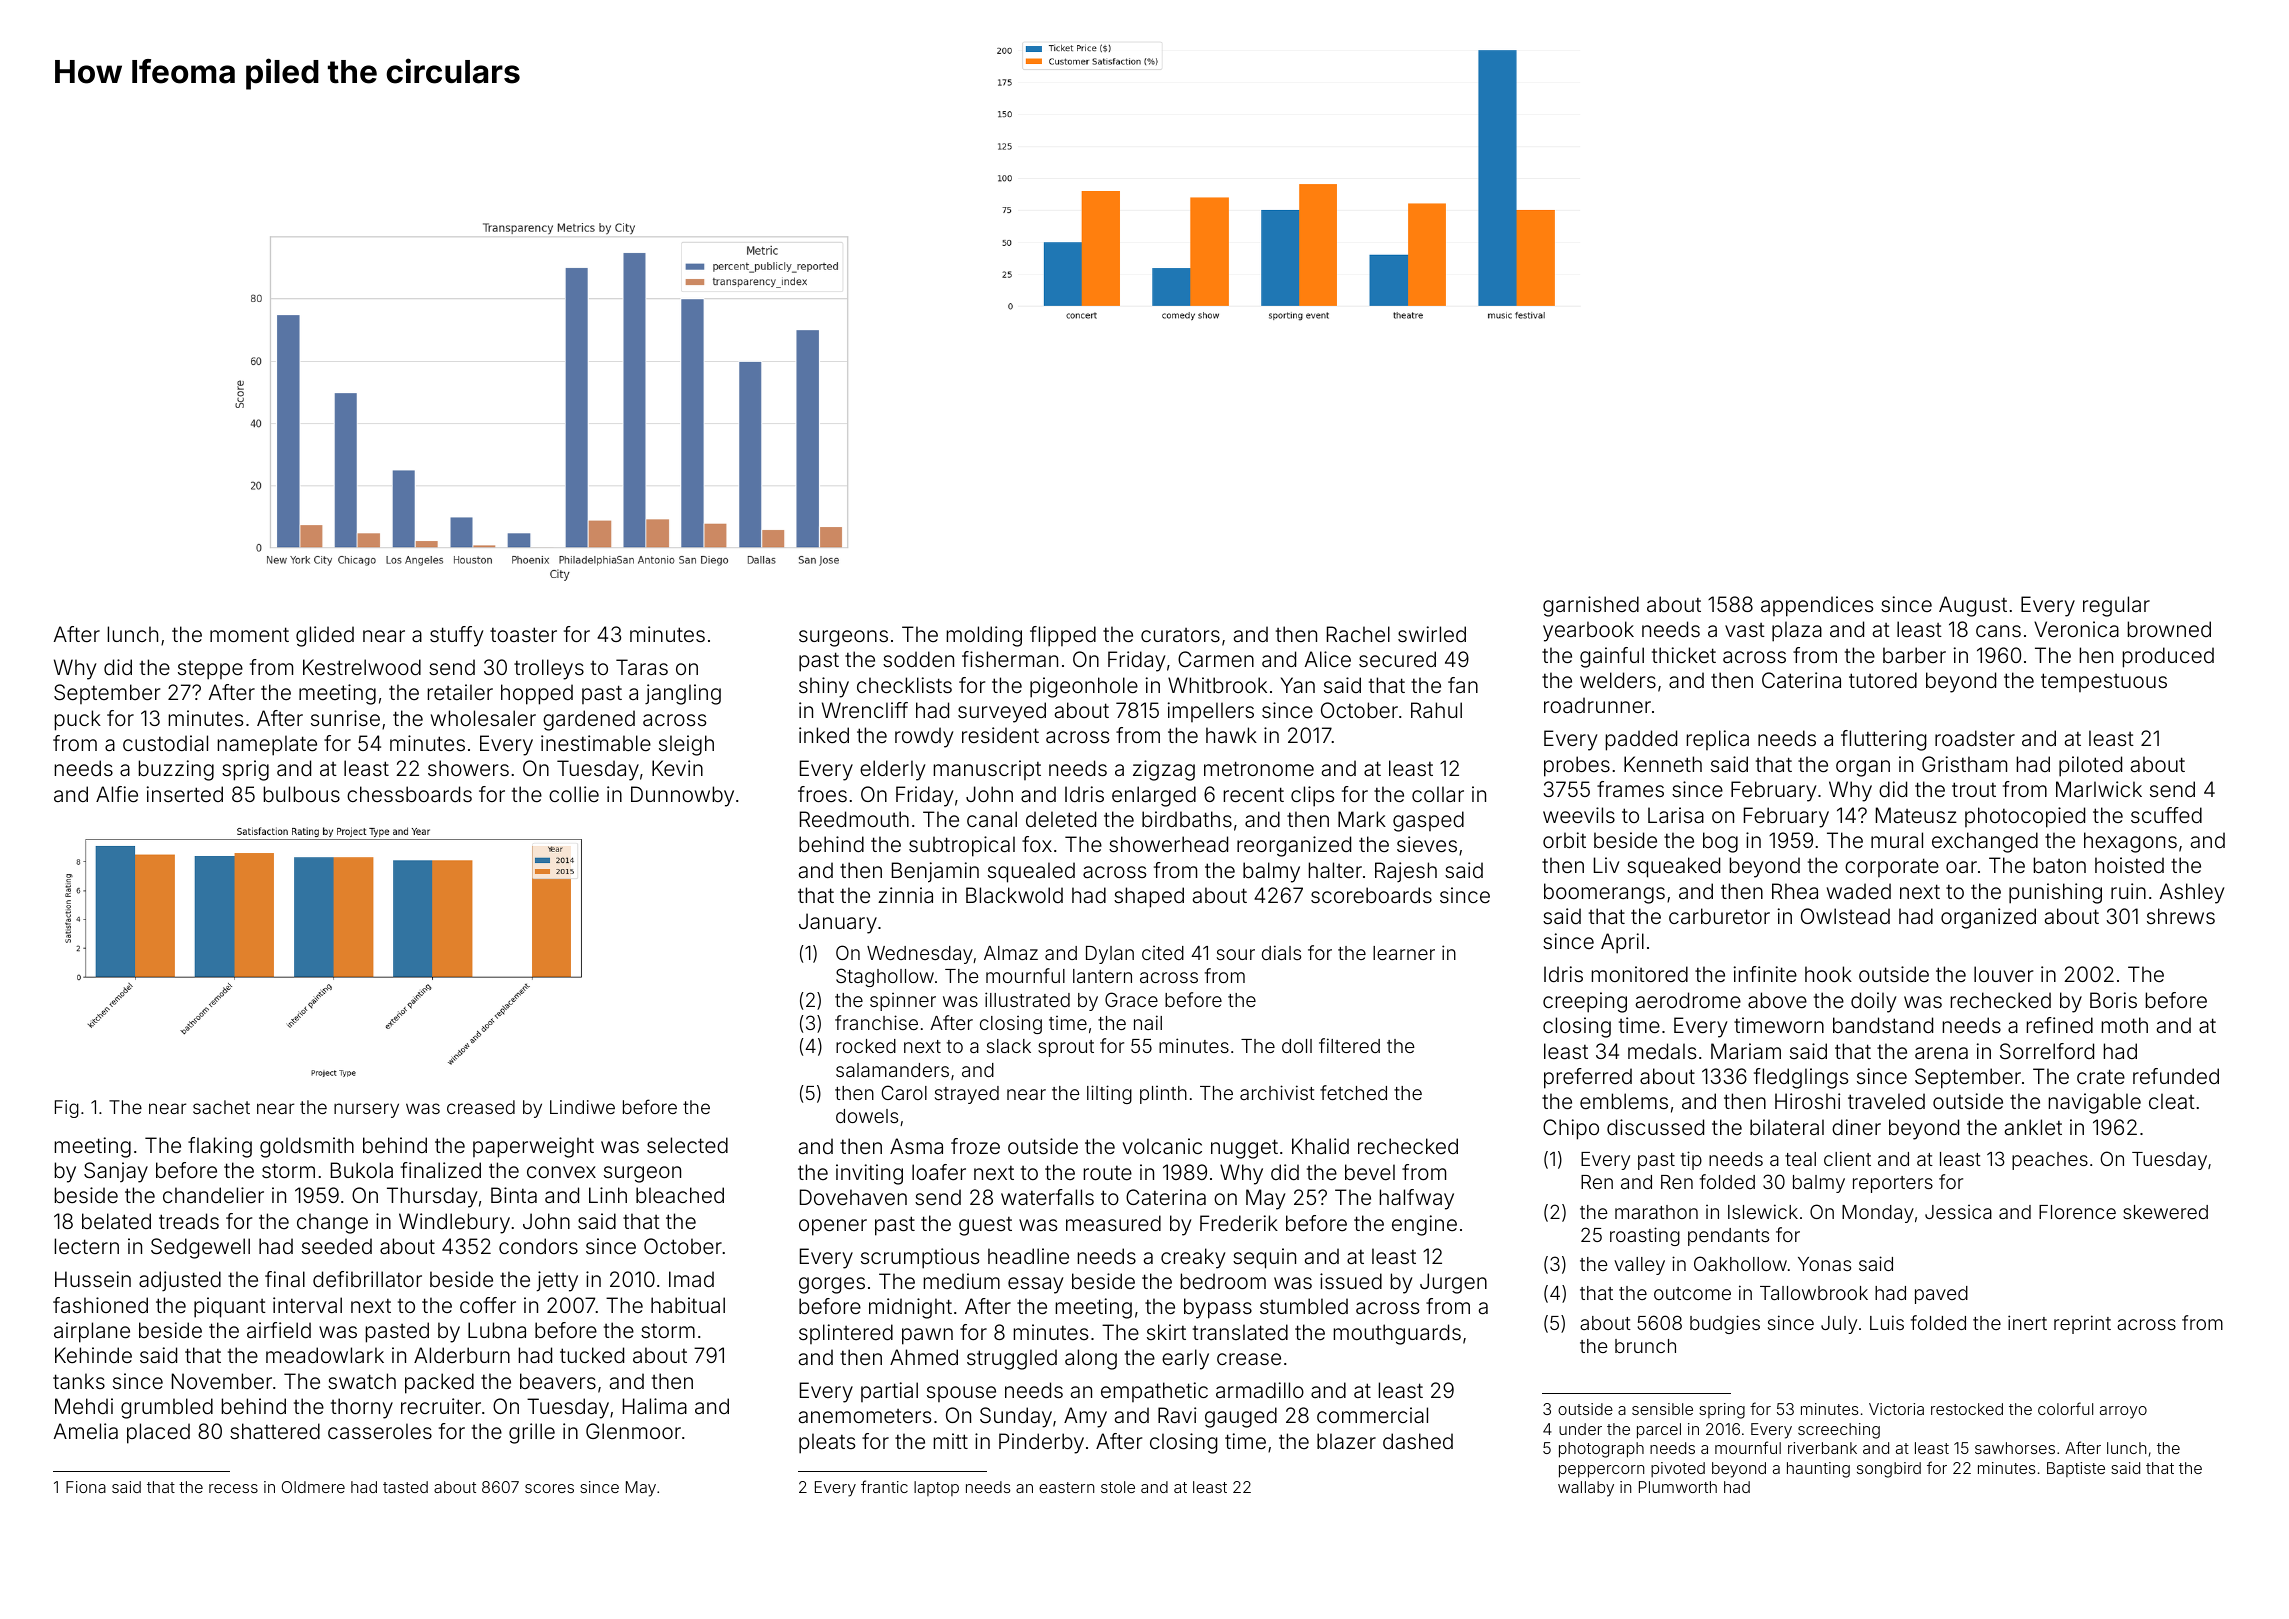 This document has height=1619, width=2289. I want to click on Rachel, so click(1358, 634).
